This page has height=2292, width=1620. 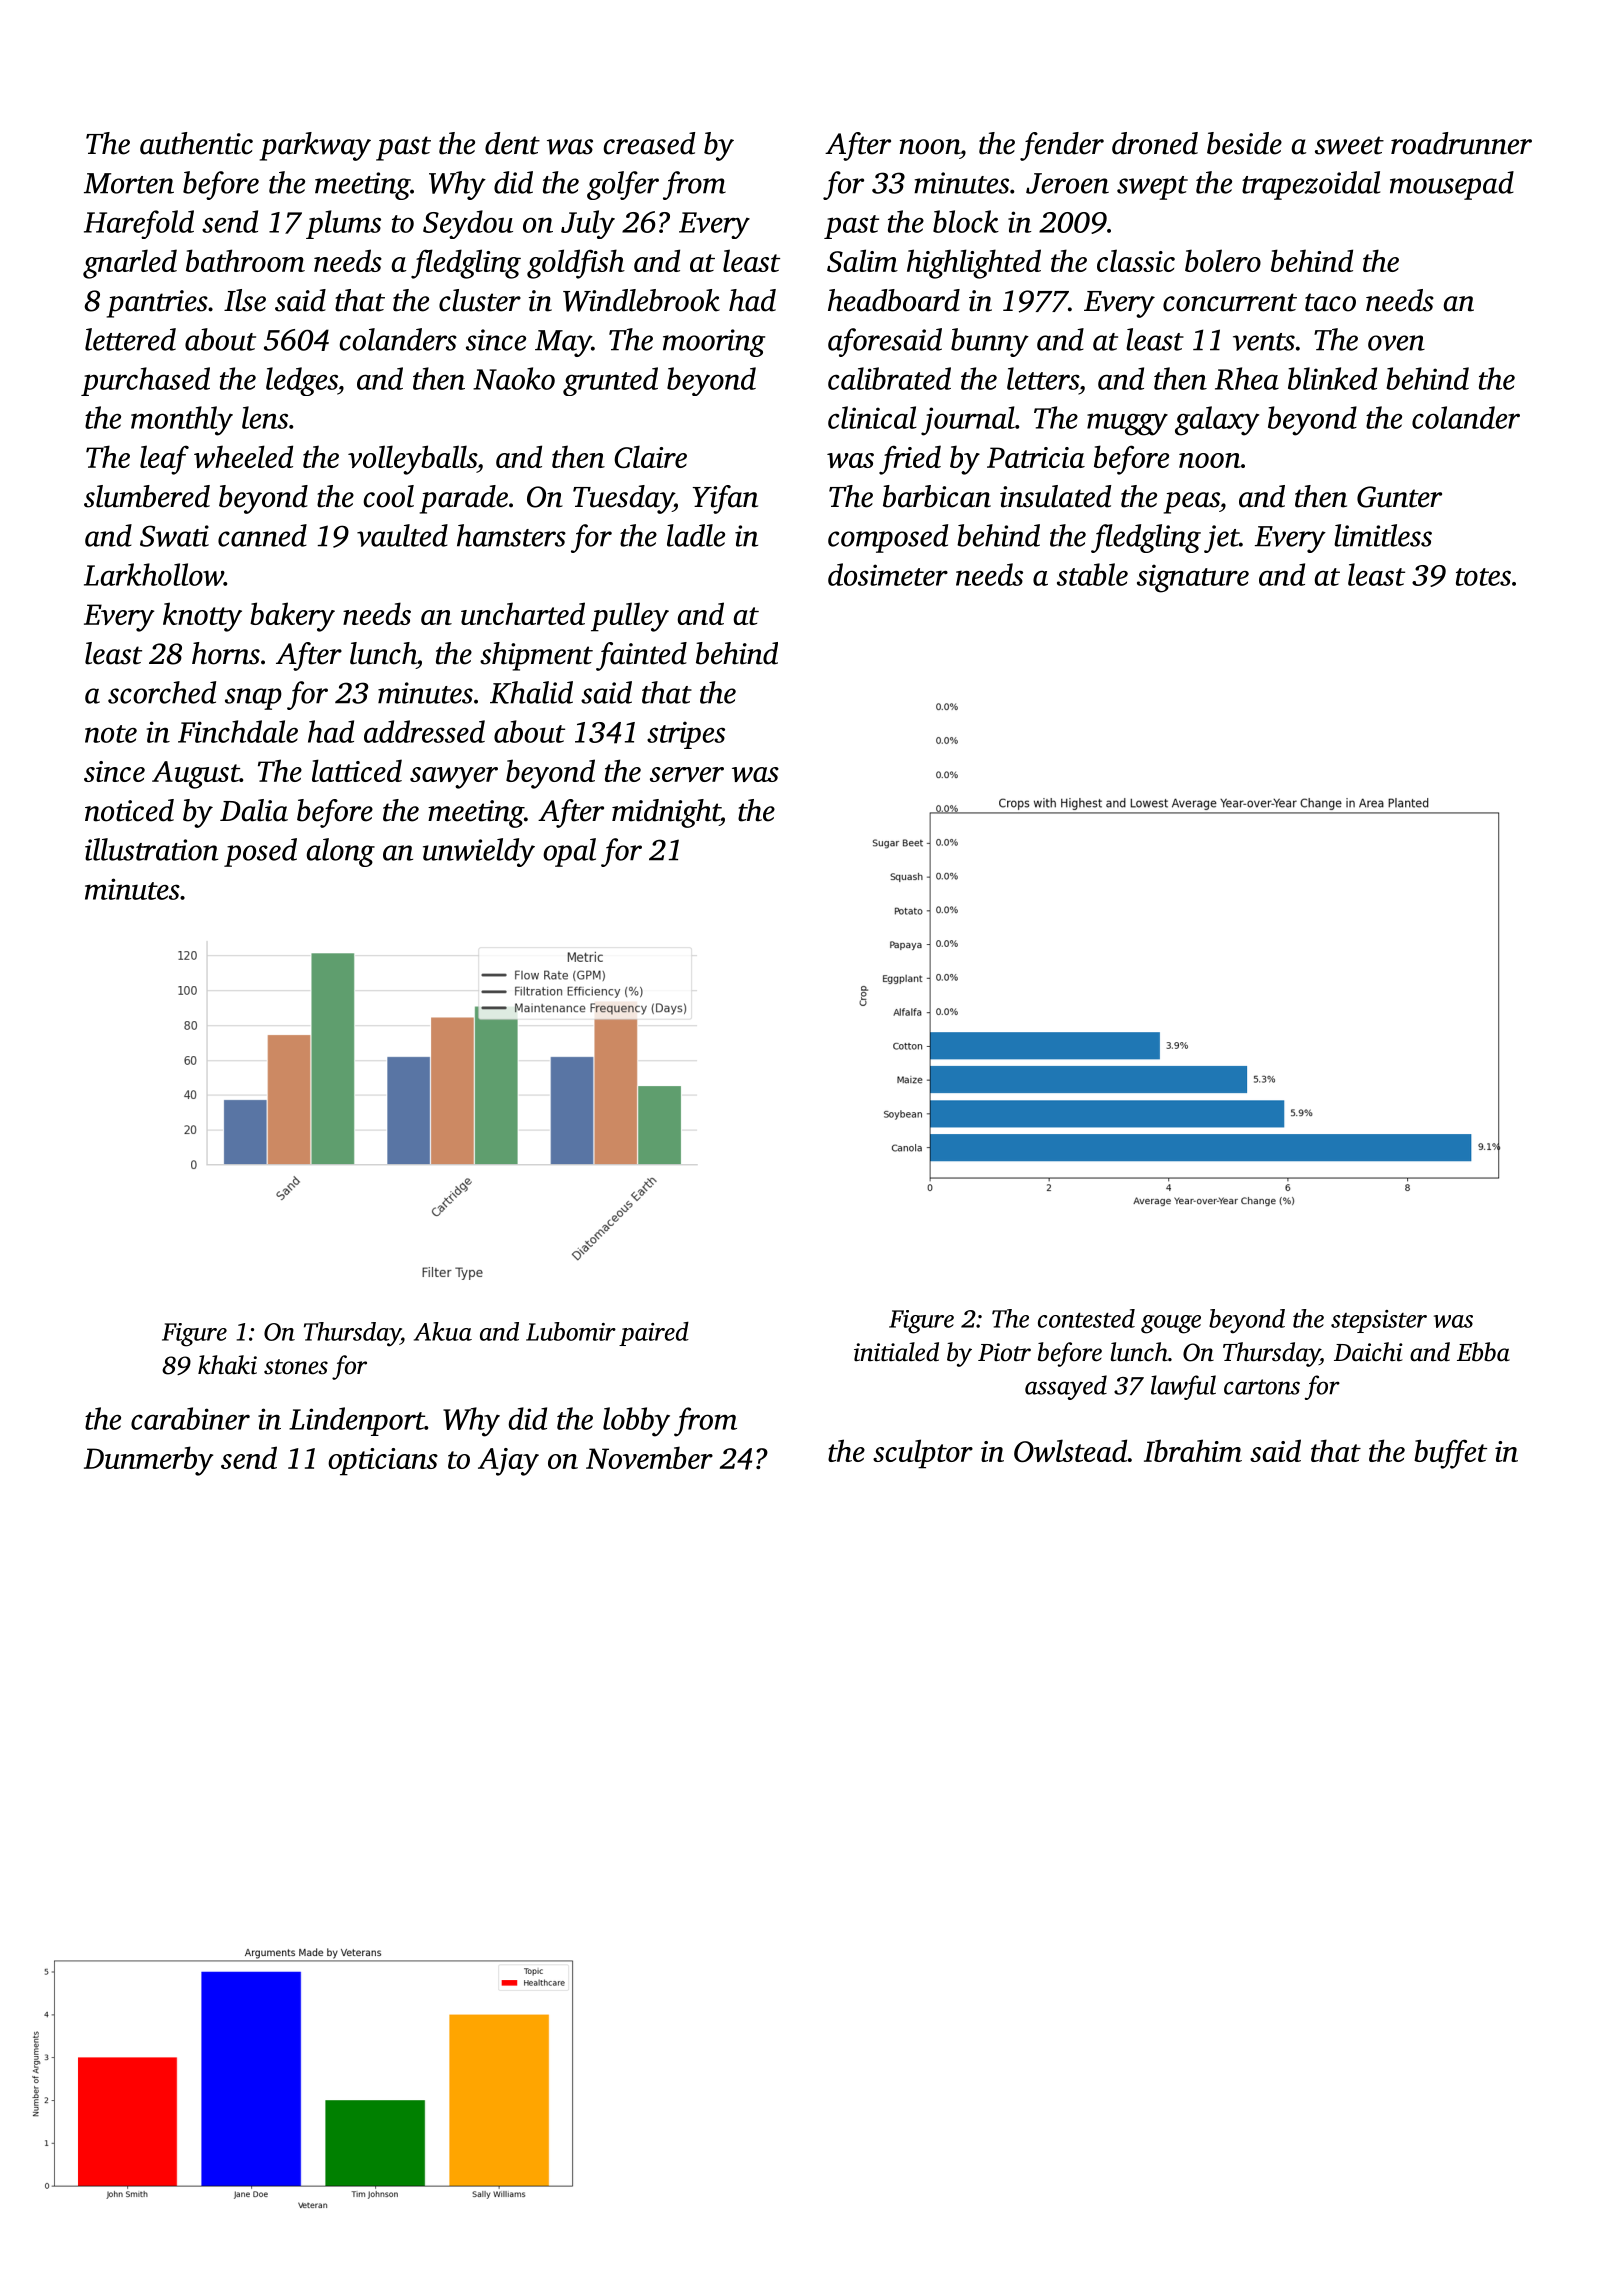 What do you see at coordinates (923, 1454) in the page?
I see `sculptor` at bounding box center [923, 1454].
